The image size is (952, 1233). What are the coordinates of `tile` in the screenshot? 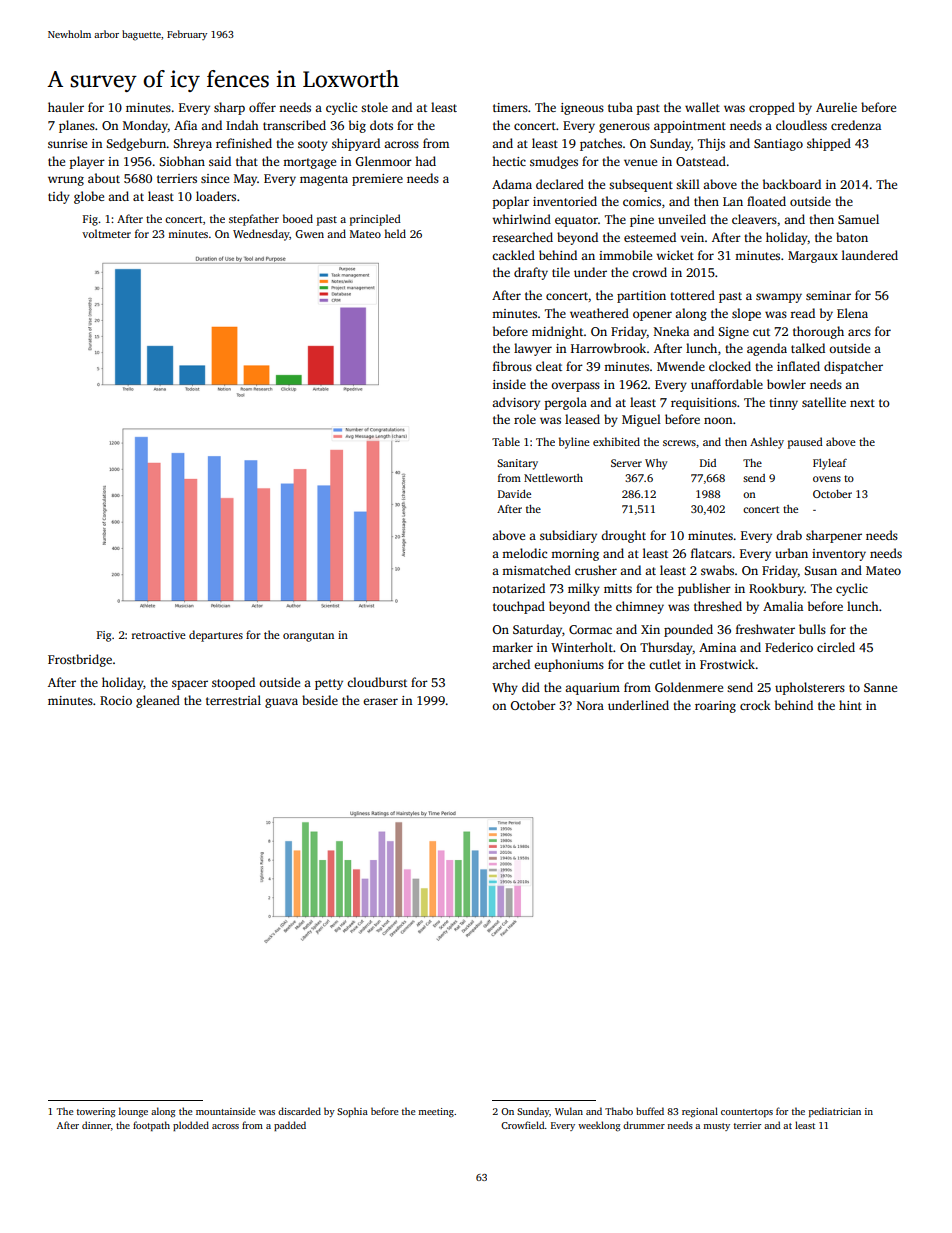 It's located at (561, 272).
